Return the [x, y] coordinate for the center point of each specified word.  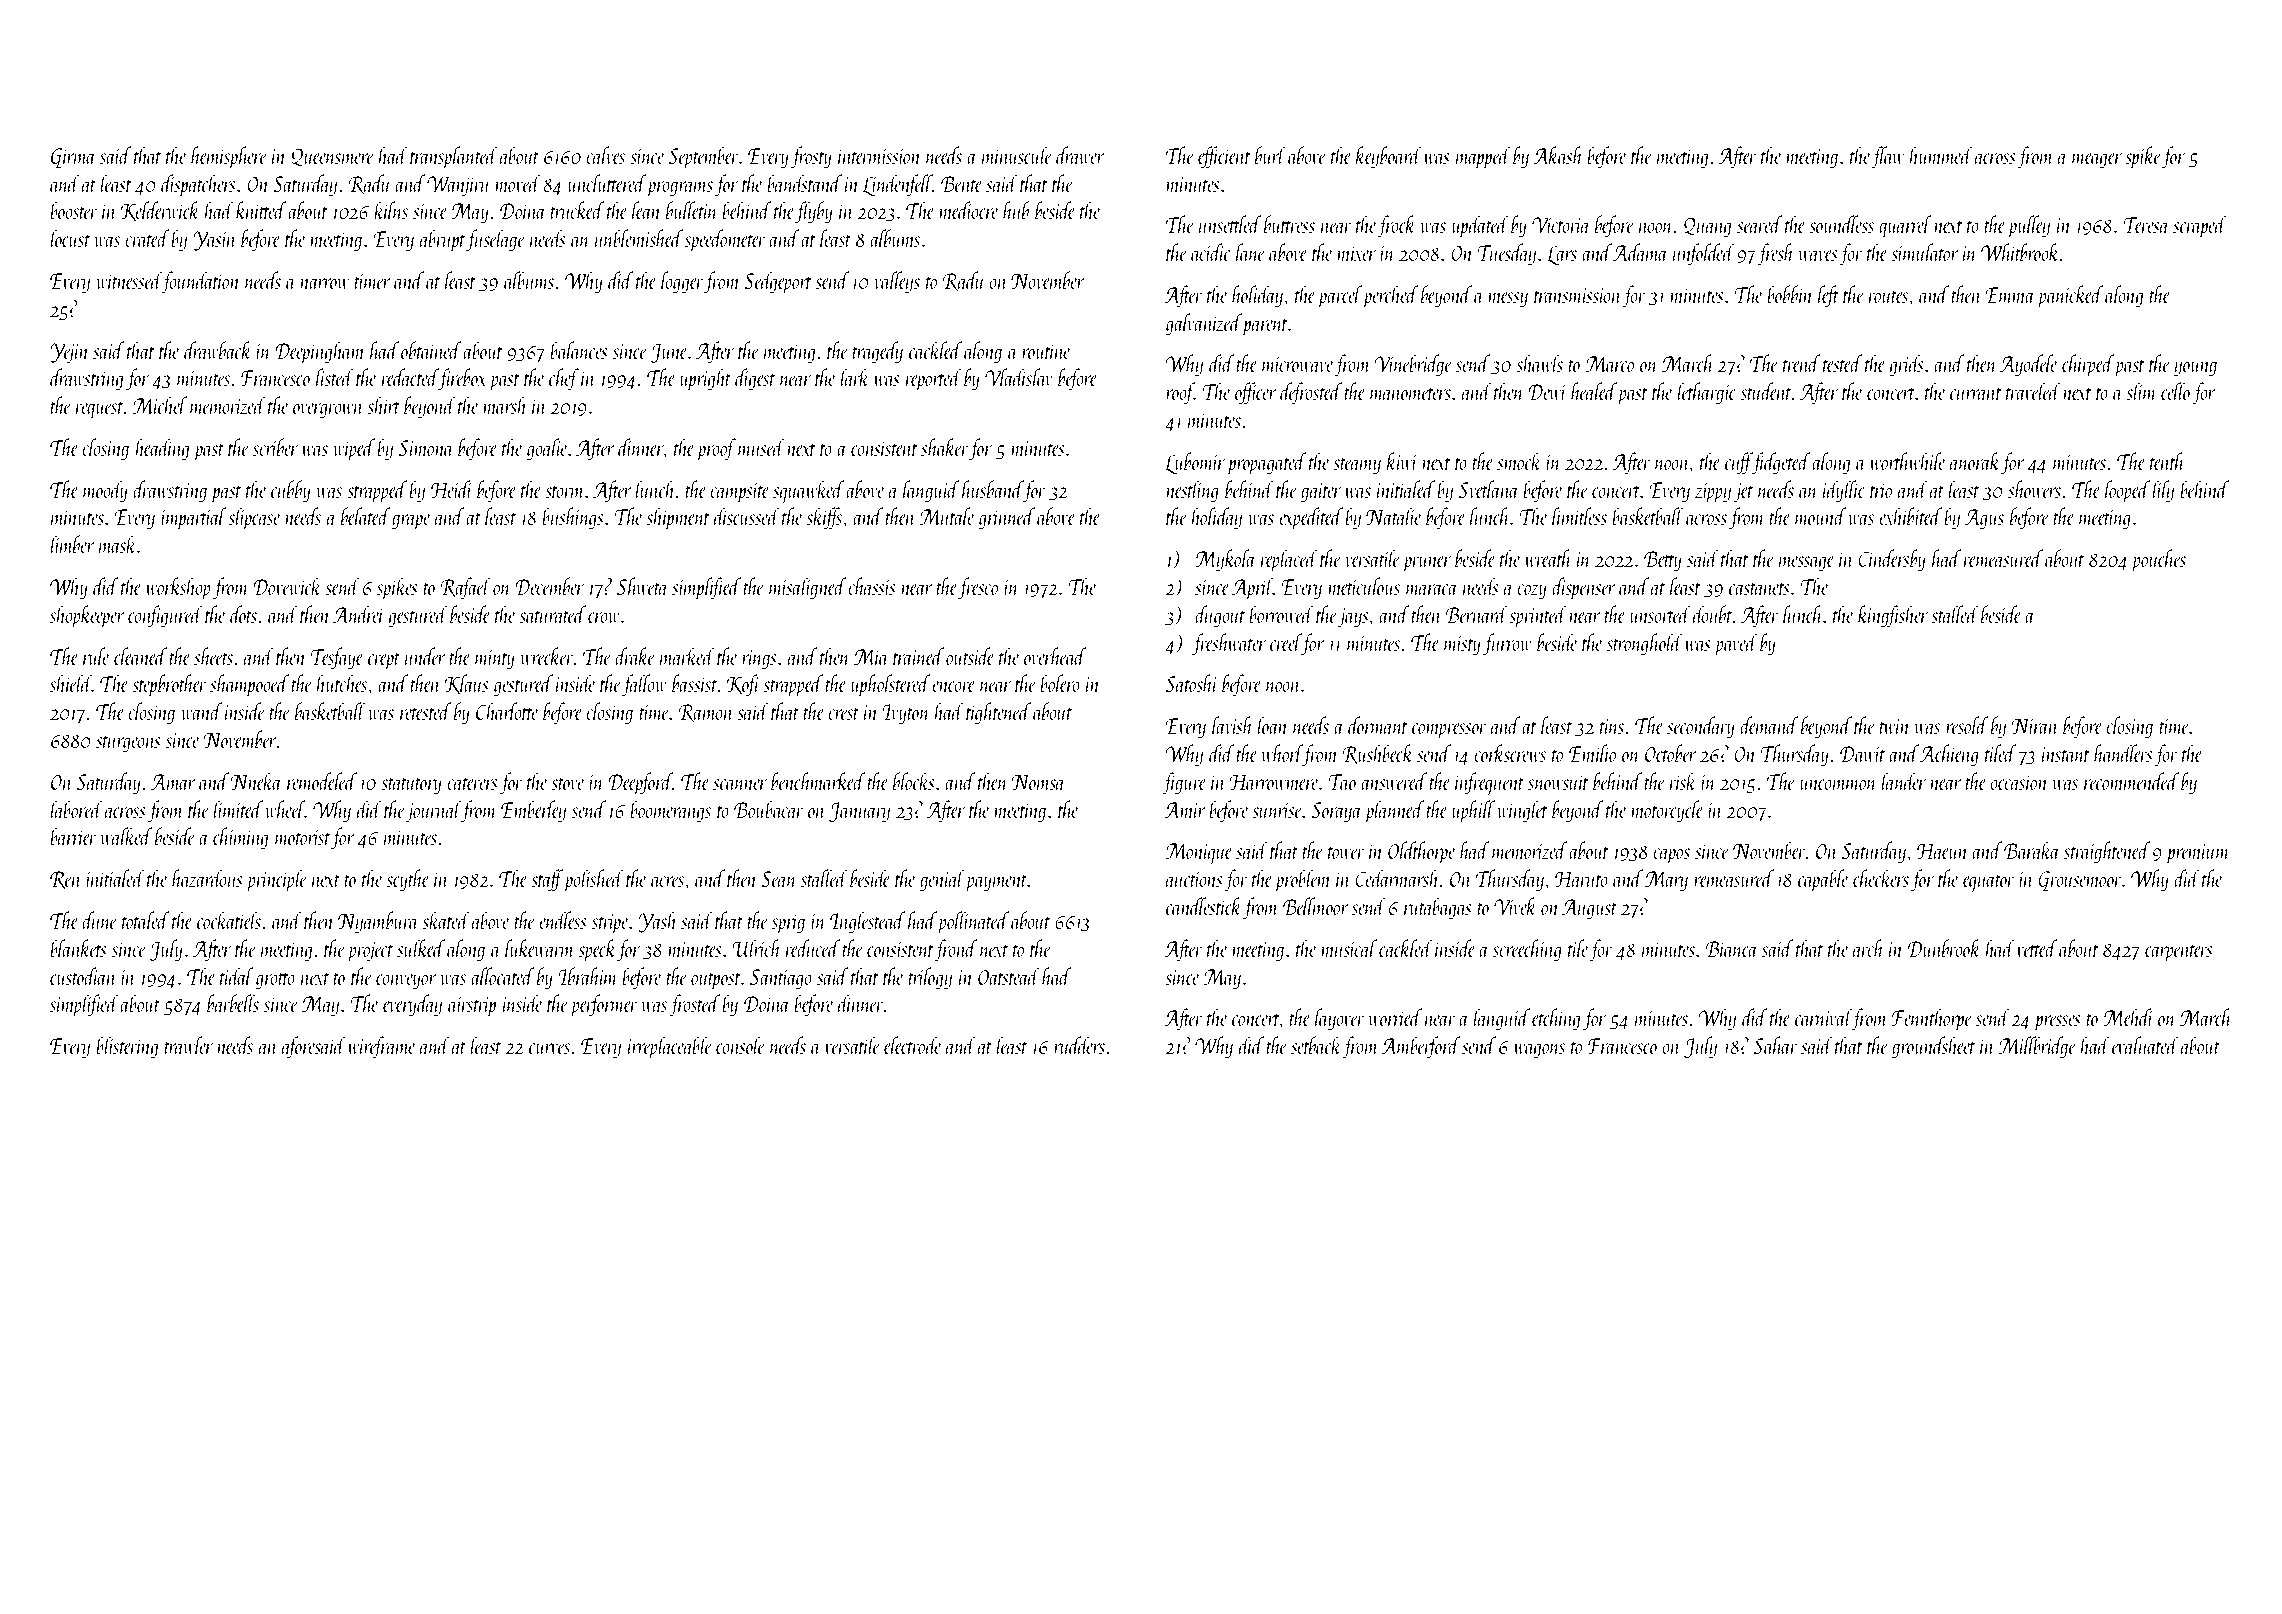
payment [996, 883]
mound [1821, 516]
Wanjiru [459, 186]
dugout [1220, 616]
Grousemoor [2080, 881]
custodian [83, 976]
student [1766, 391]
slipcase [254, 518]
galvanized [1204, 324]
